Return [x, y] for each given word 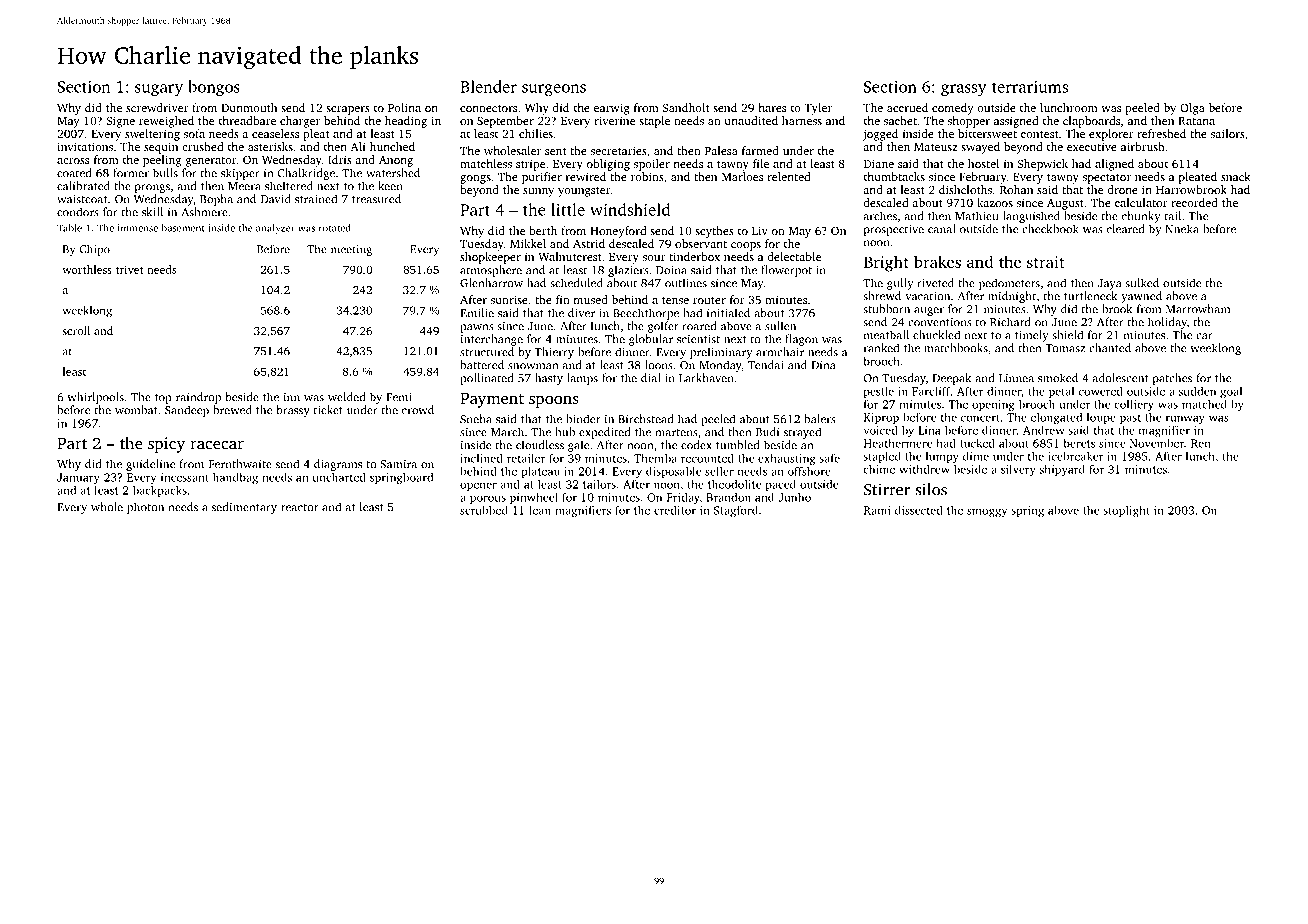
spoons [554, 402]
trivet [129, 269]
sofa [194, 133]
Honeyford [618, 232]
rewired [586, 176]
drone [1122, 189]
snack [1236, 176]
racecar [217, 445]
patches [1172, 379]
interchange [492, 340]
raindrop [198, 398]
